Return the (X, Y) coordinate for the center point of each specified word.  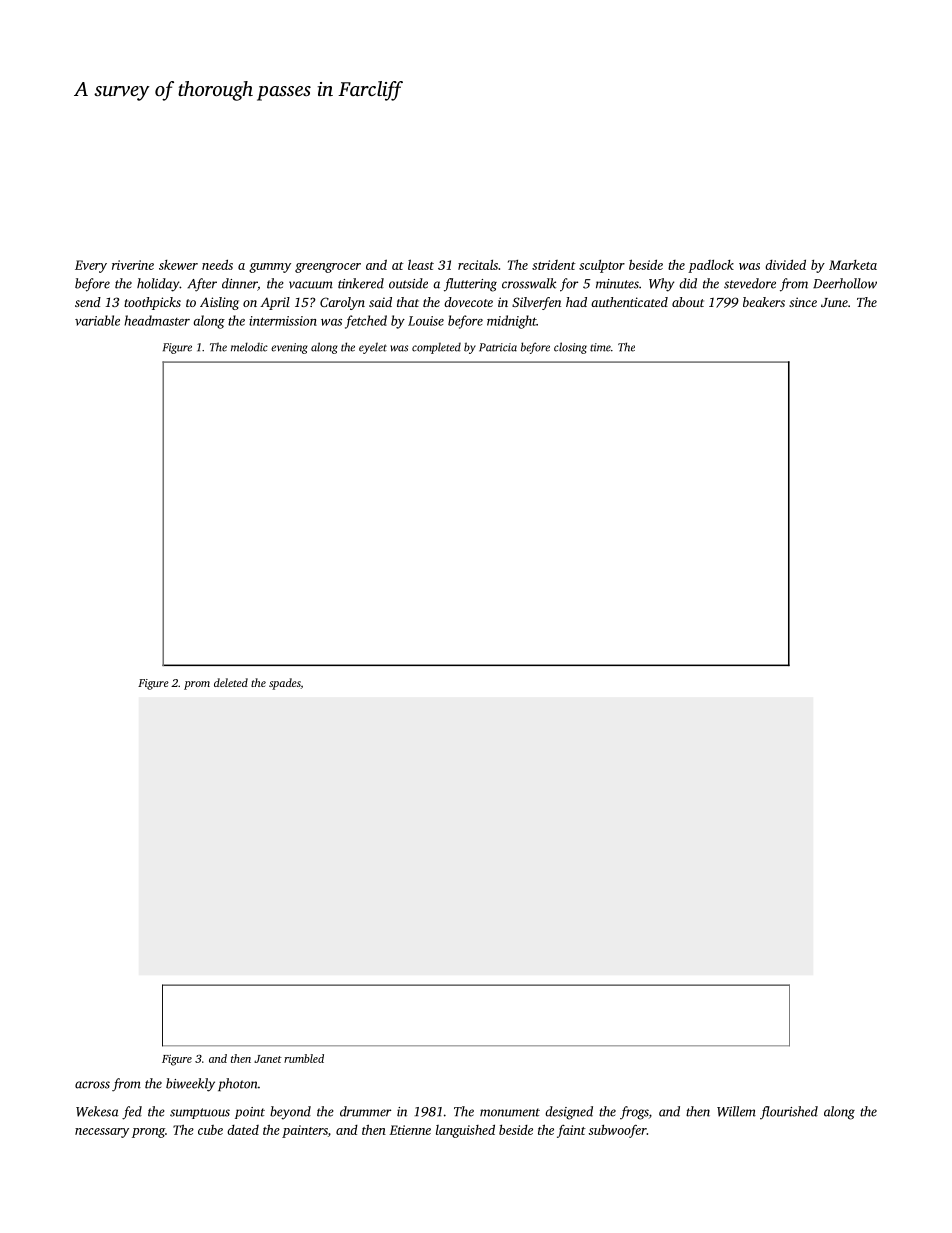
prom (197, 685)
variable (97, 320)
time (600, 347)
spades (285, 684)
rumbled (304, 1058)
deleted (231, 682)
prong (148, 1133)
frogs (634, 1113)
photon (238, 1084)
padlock (711, 266)
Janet (268, 1059)
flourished (789, 1112)
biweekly (190, 1085)
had (576, 302)
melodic (249, 347)
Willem (736, 1111)
